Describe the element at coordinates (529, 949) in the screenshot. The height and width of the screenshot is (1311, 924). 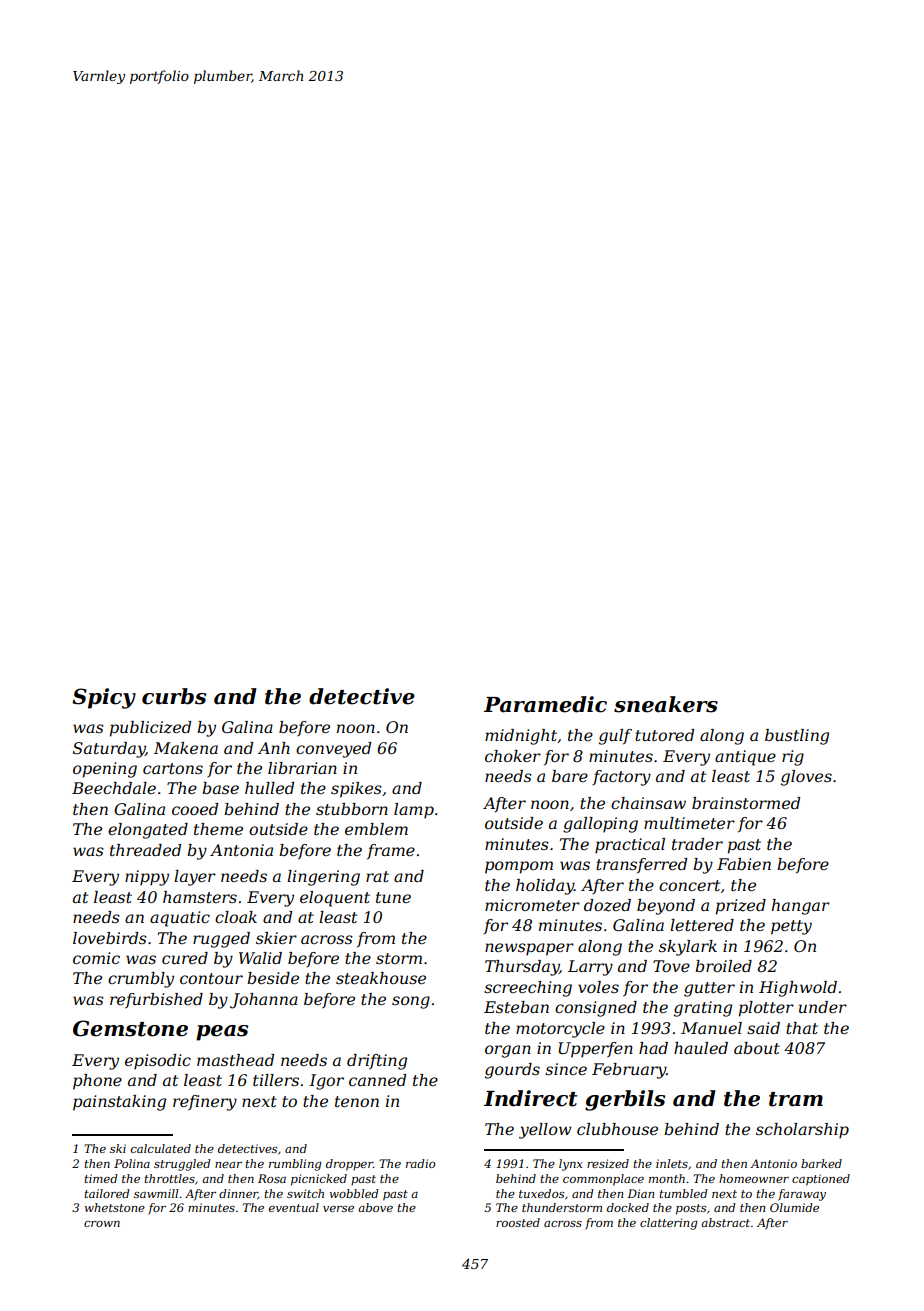
I see `newspaper` at that location.
